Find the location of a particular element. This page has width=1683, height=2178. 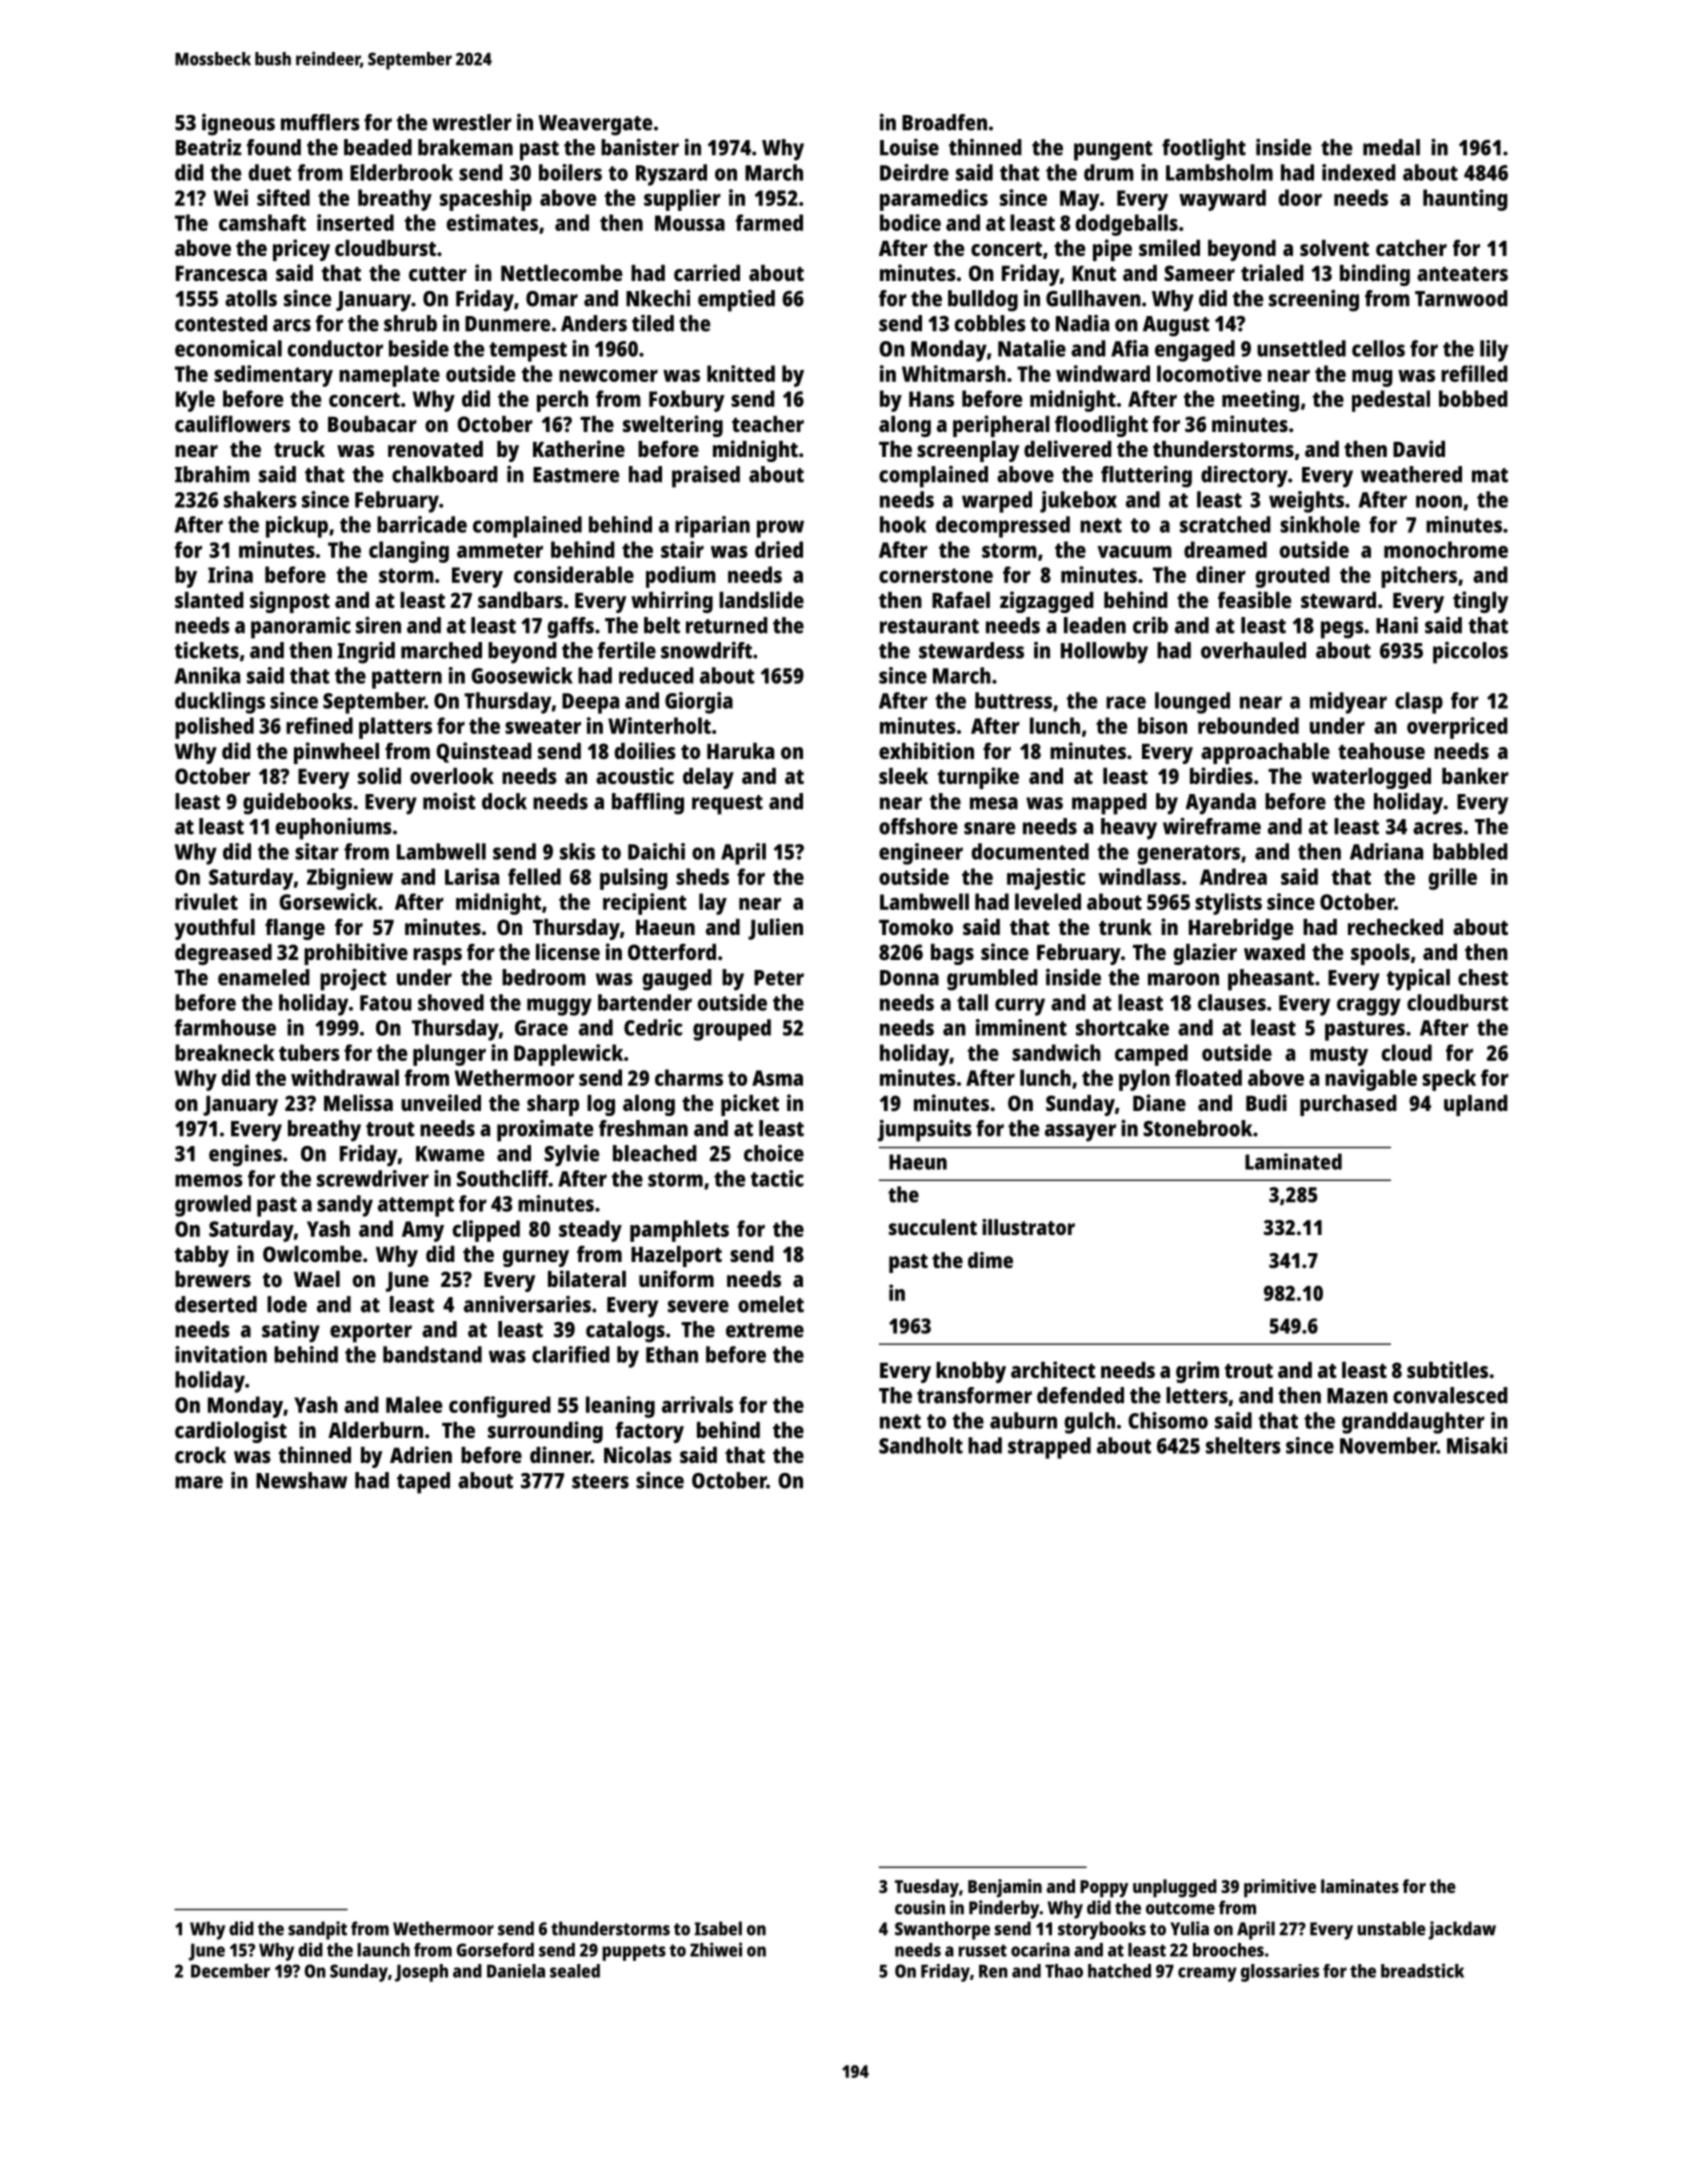

returned is located at coordinates (727, 625).
